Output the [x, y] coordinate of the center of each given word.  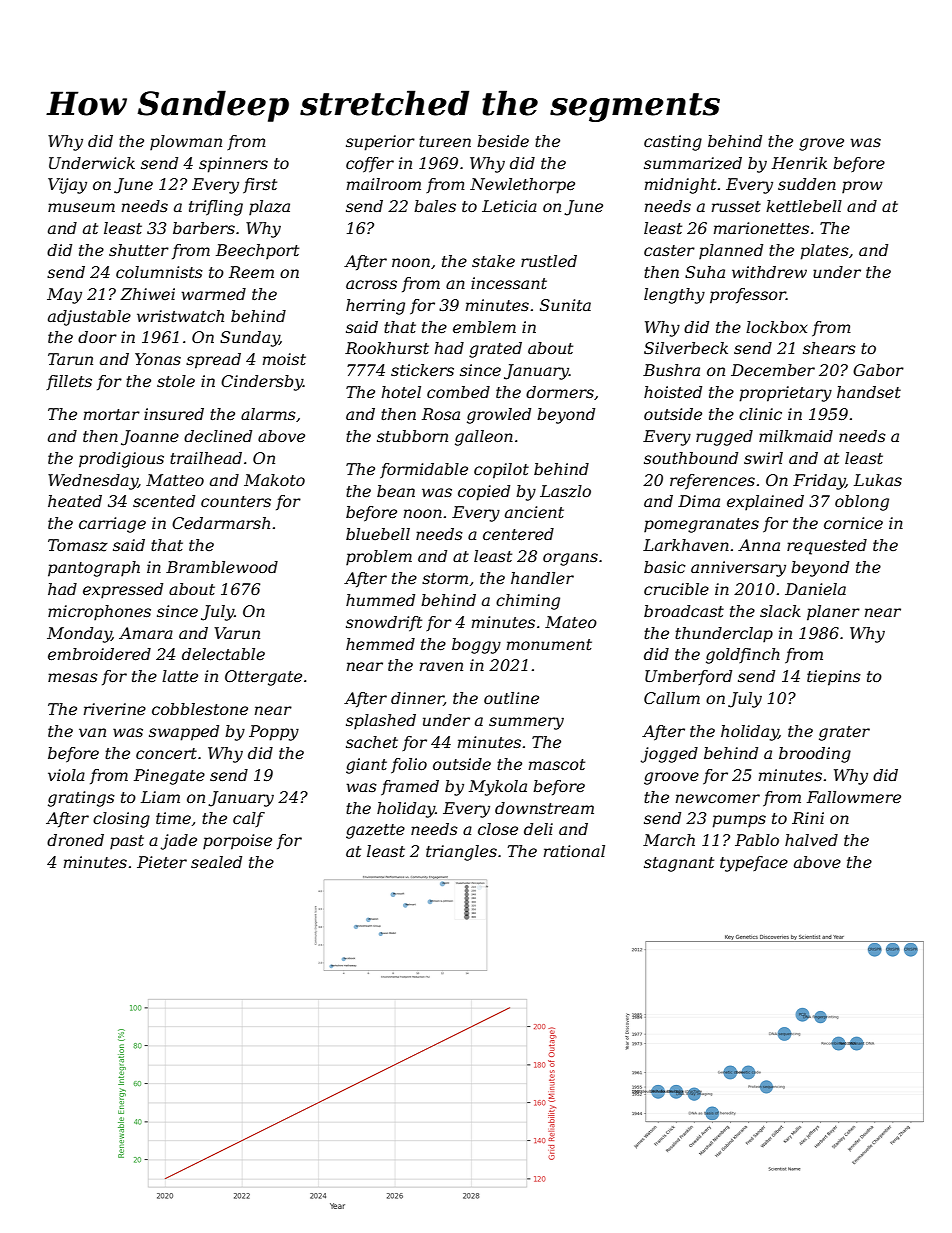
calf [249, 819]
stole [176, 381]
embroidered [99, 654]
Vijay [67, 186]
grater [844, 733]
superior [380, 143]
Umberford [688, 677]
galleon [484, 438]
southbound [691, 458]
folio [409, 765]
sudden [807, 184]
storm [445, 578]
